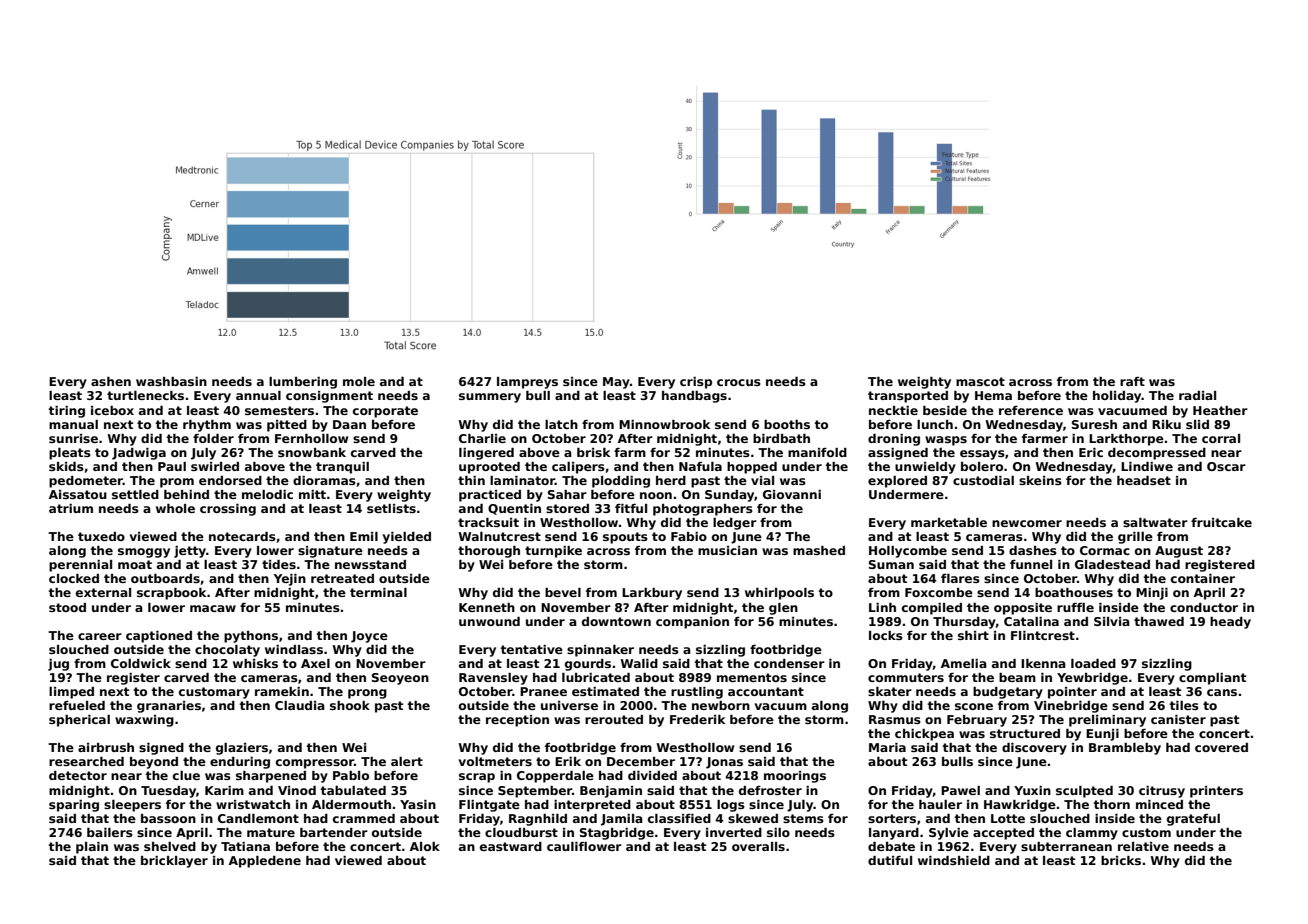 This screenshot has height=924, width=1308. Describe the element at coordinates (418, 804) in the screenshot. I see `Yasin` at that location.
